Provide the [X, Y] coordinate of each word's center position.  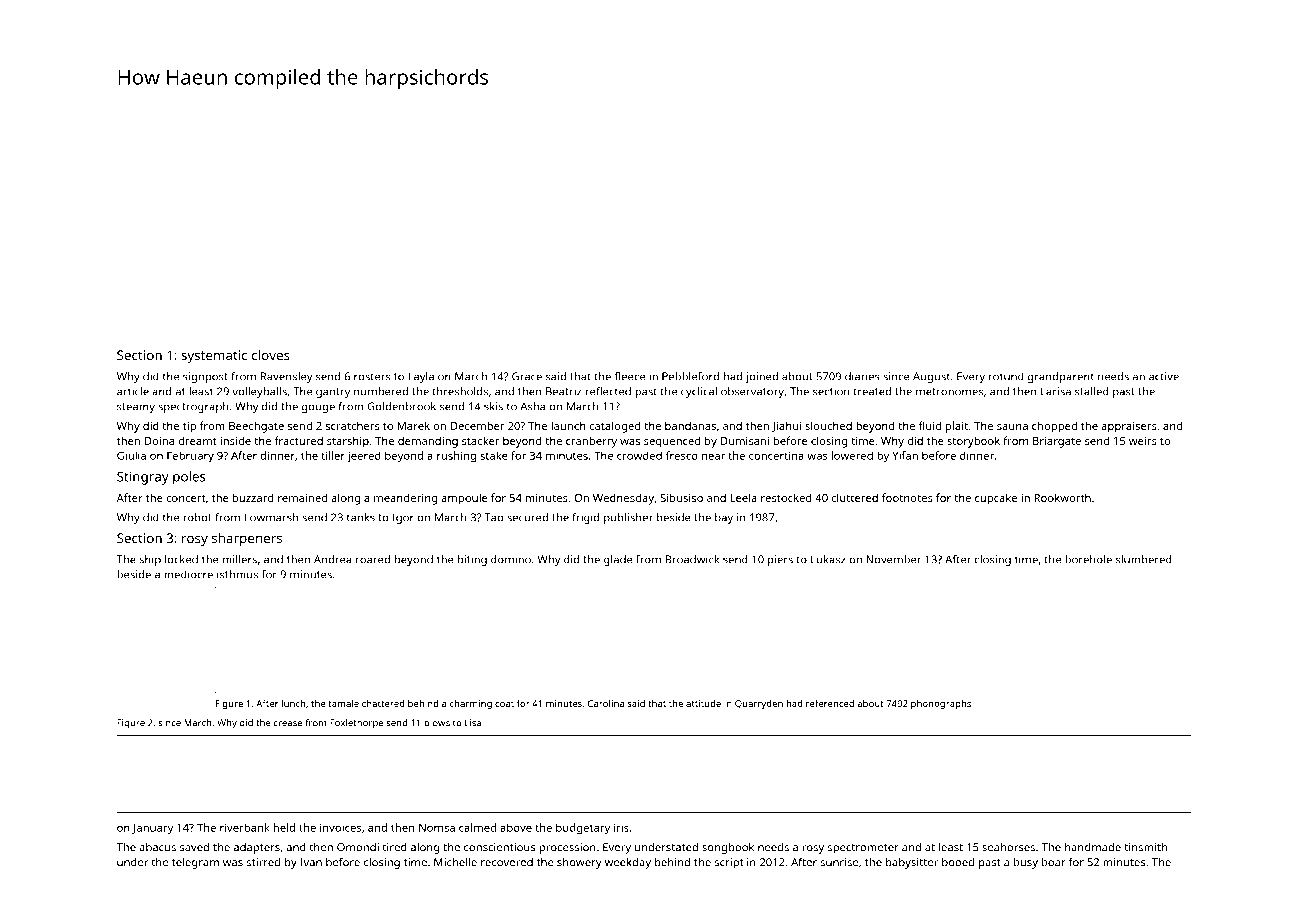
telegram [195, 863]
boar [1054, 862]
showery [579, 863]
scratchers [353, 426]
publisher [628, 518]
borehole [1088, 559]
